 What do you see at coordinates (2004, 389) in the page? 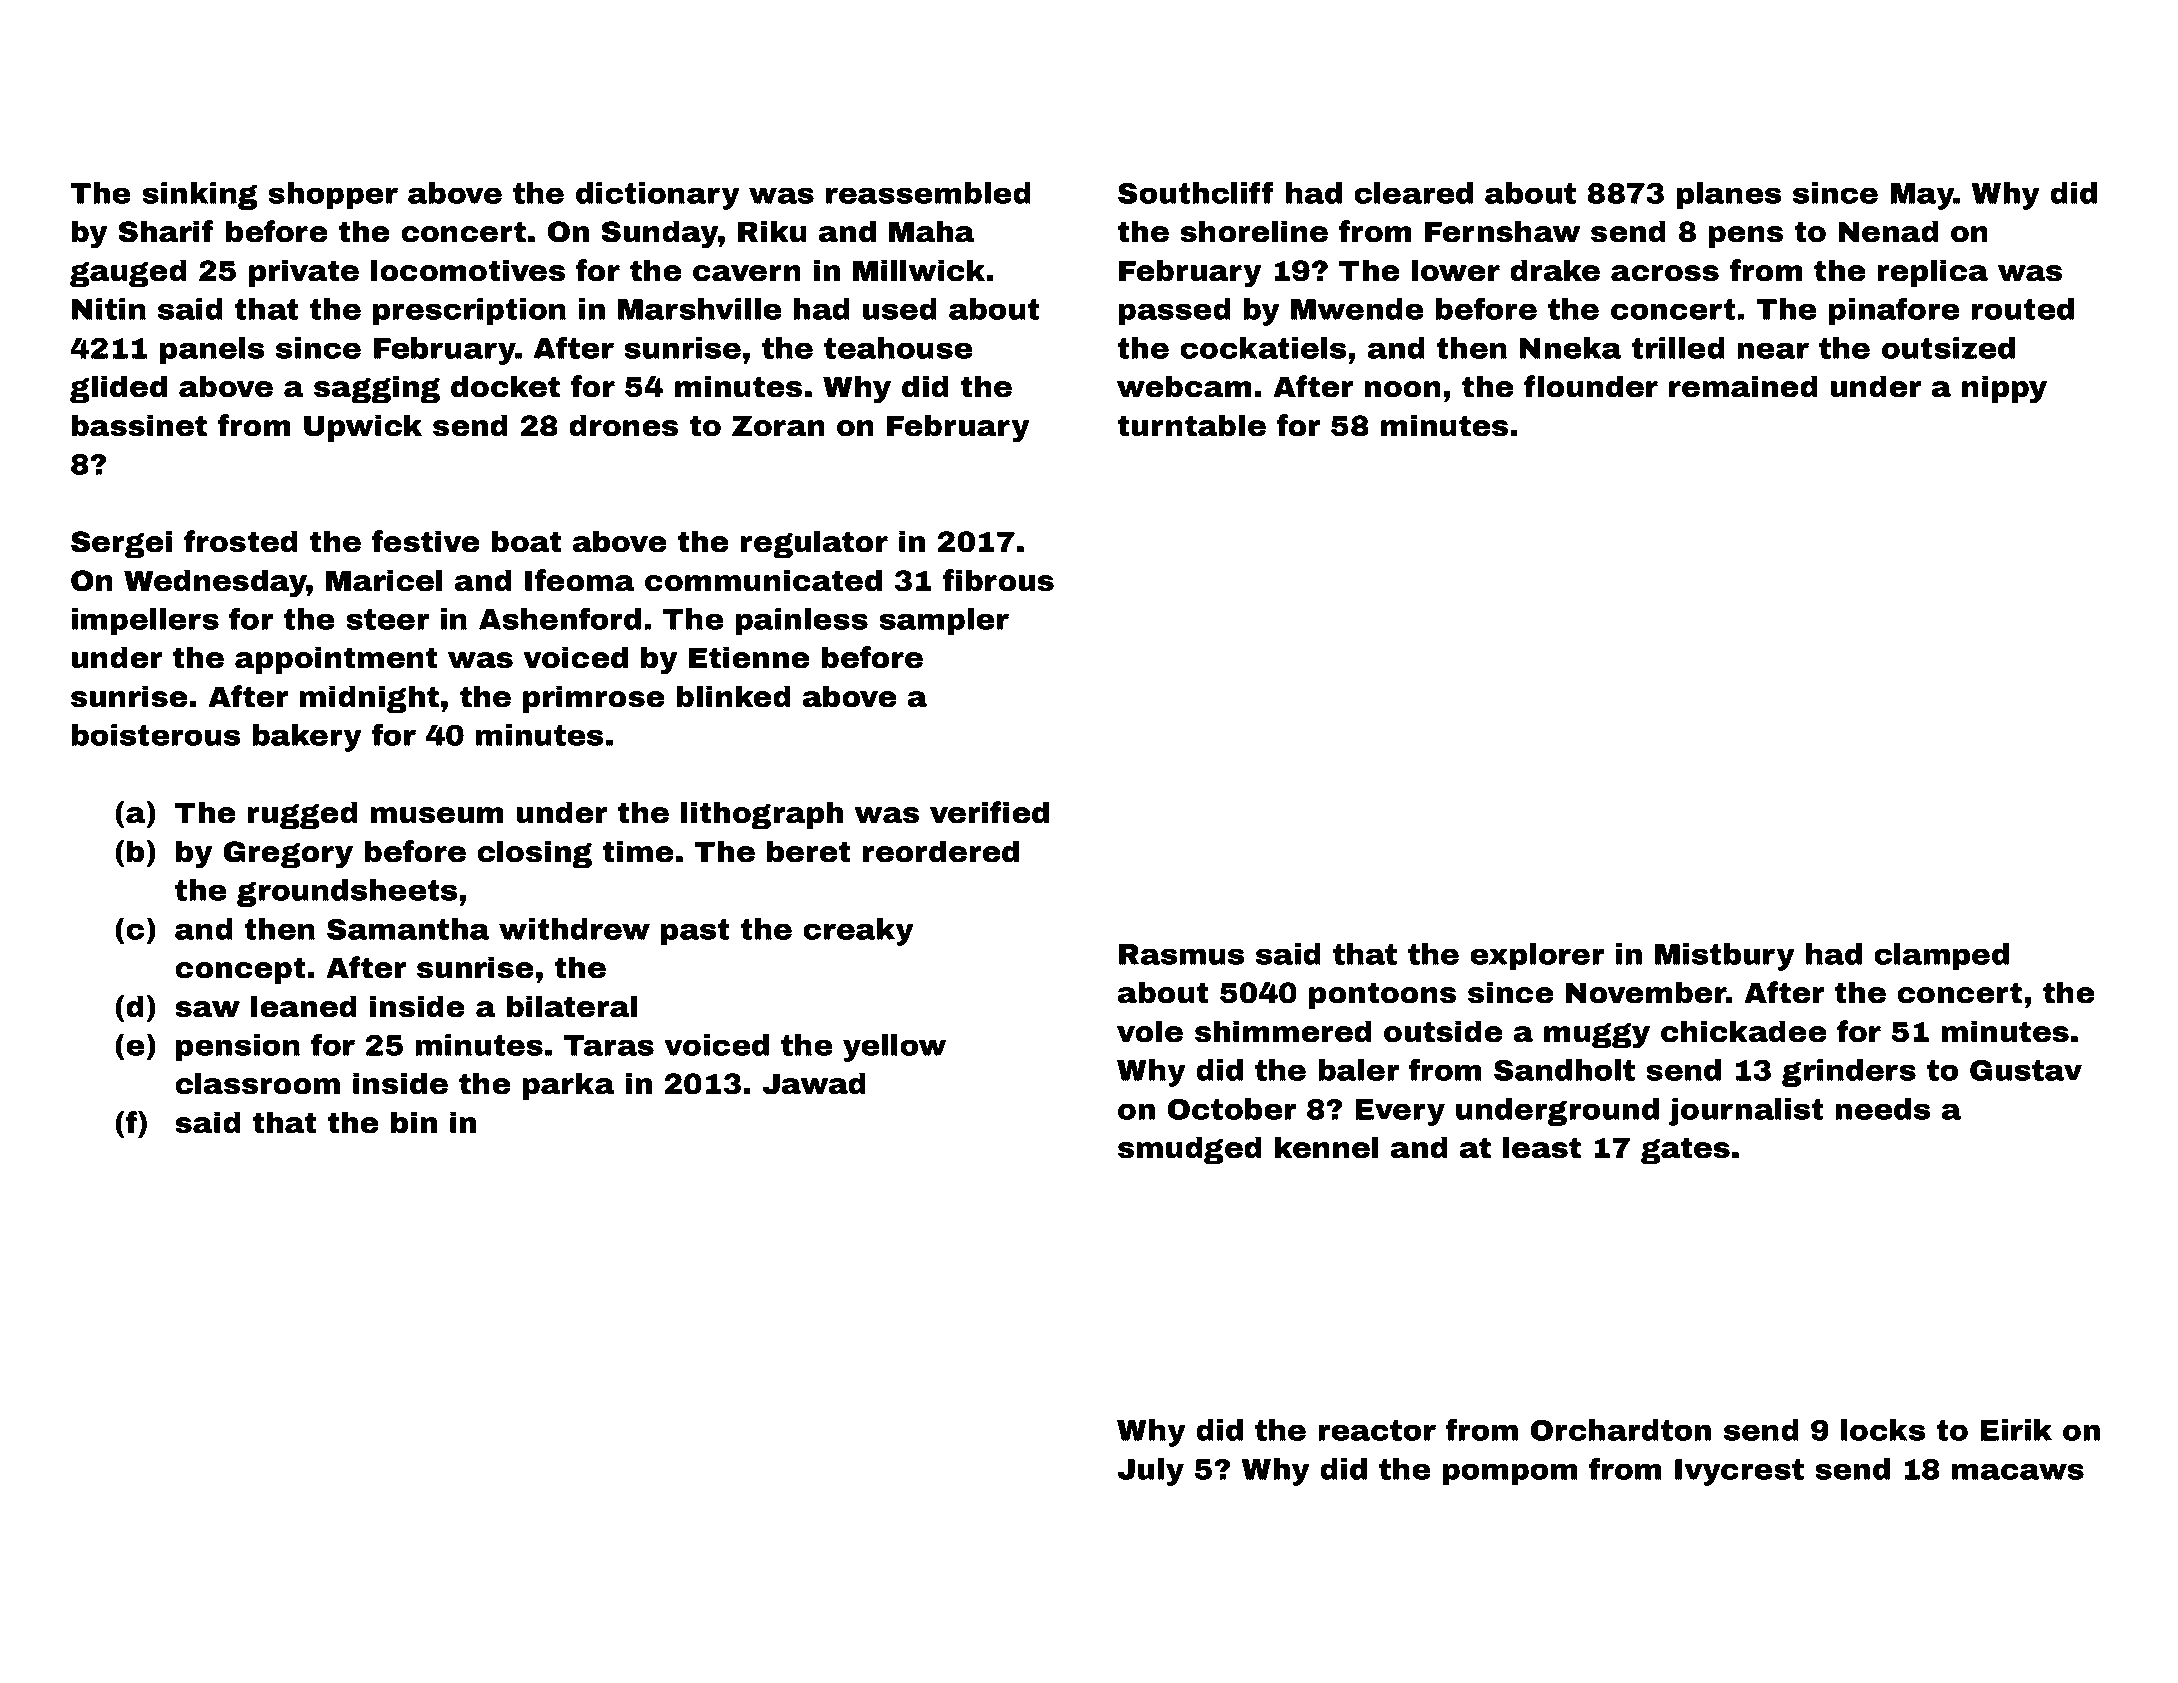
I see `nippy` at bounding box center [2004, 389].
